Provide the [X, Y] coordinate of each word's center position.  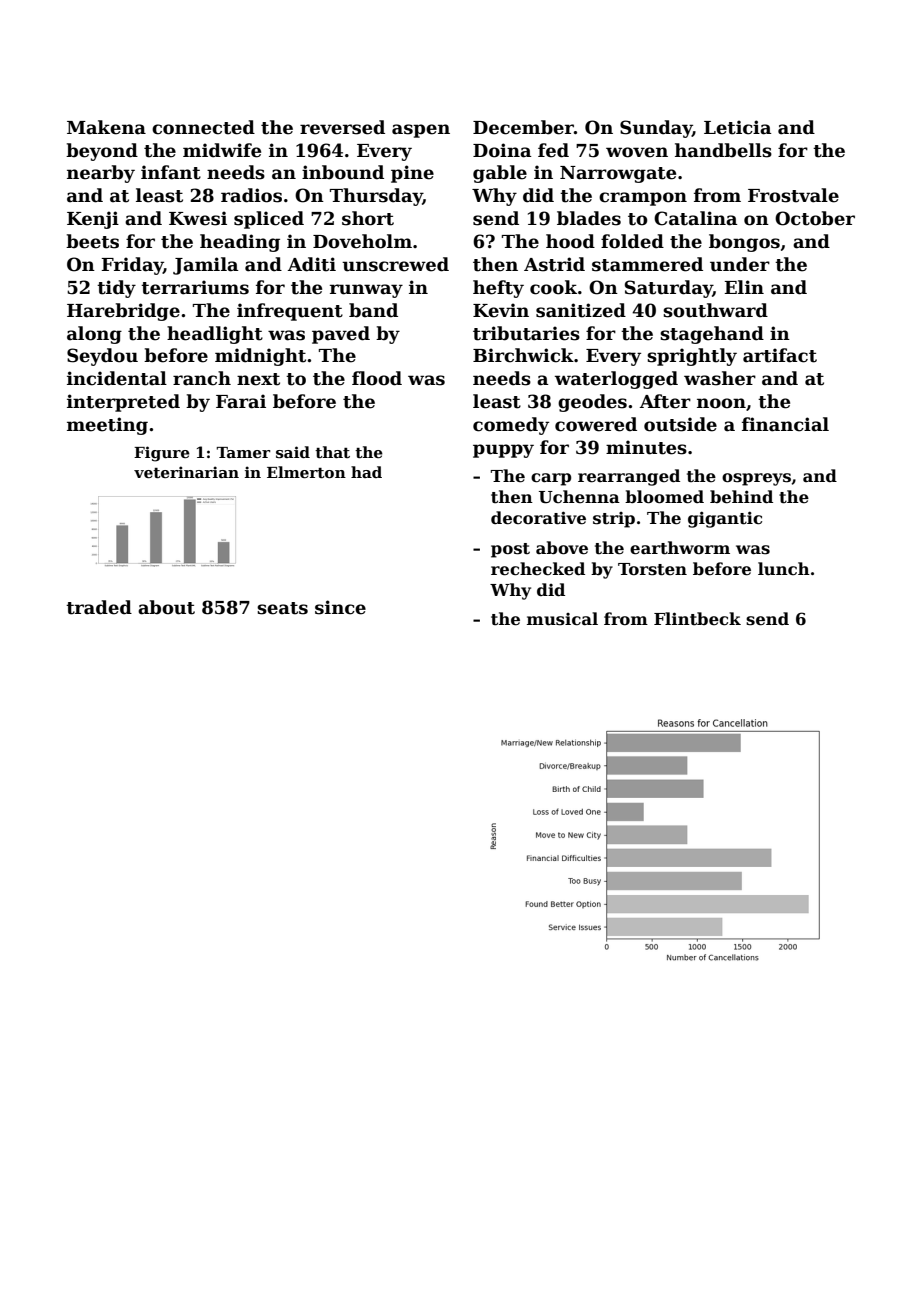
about [166, 607]
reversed [342, 127]
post [510, 550]
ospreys [756, 479]
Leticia [737, 127]
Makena [106, 127]
